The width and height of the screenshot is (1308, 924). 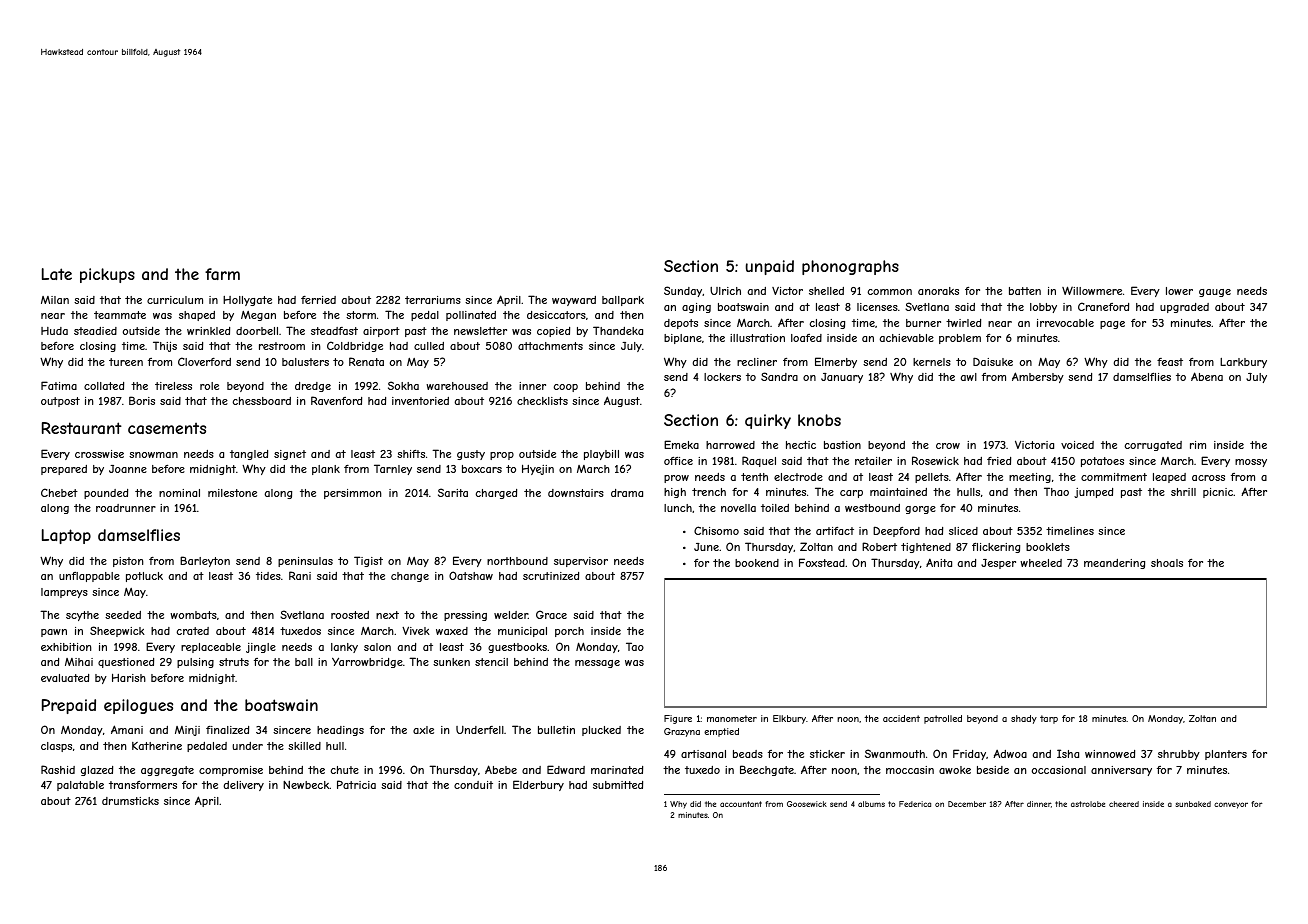 I want to click on axle, so click(x=423, y=730).
